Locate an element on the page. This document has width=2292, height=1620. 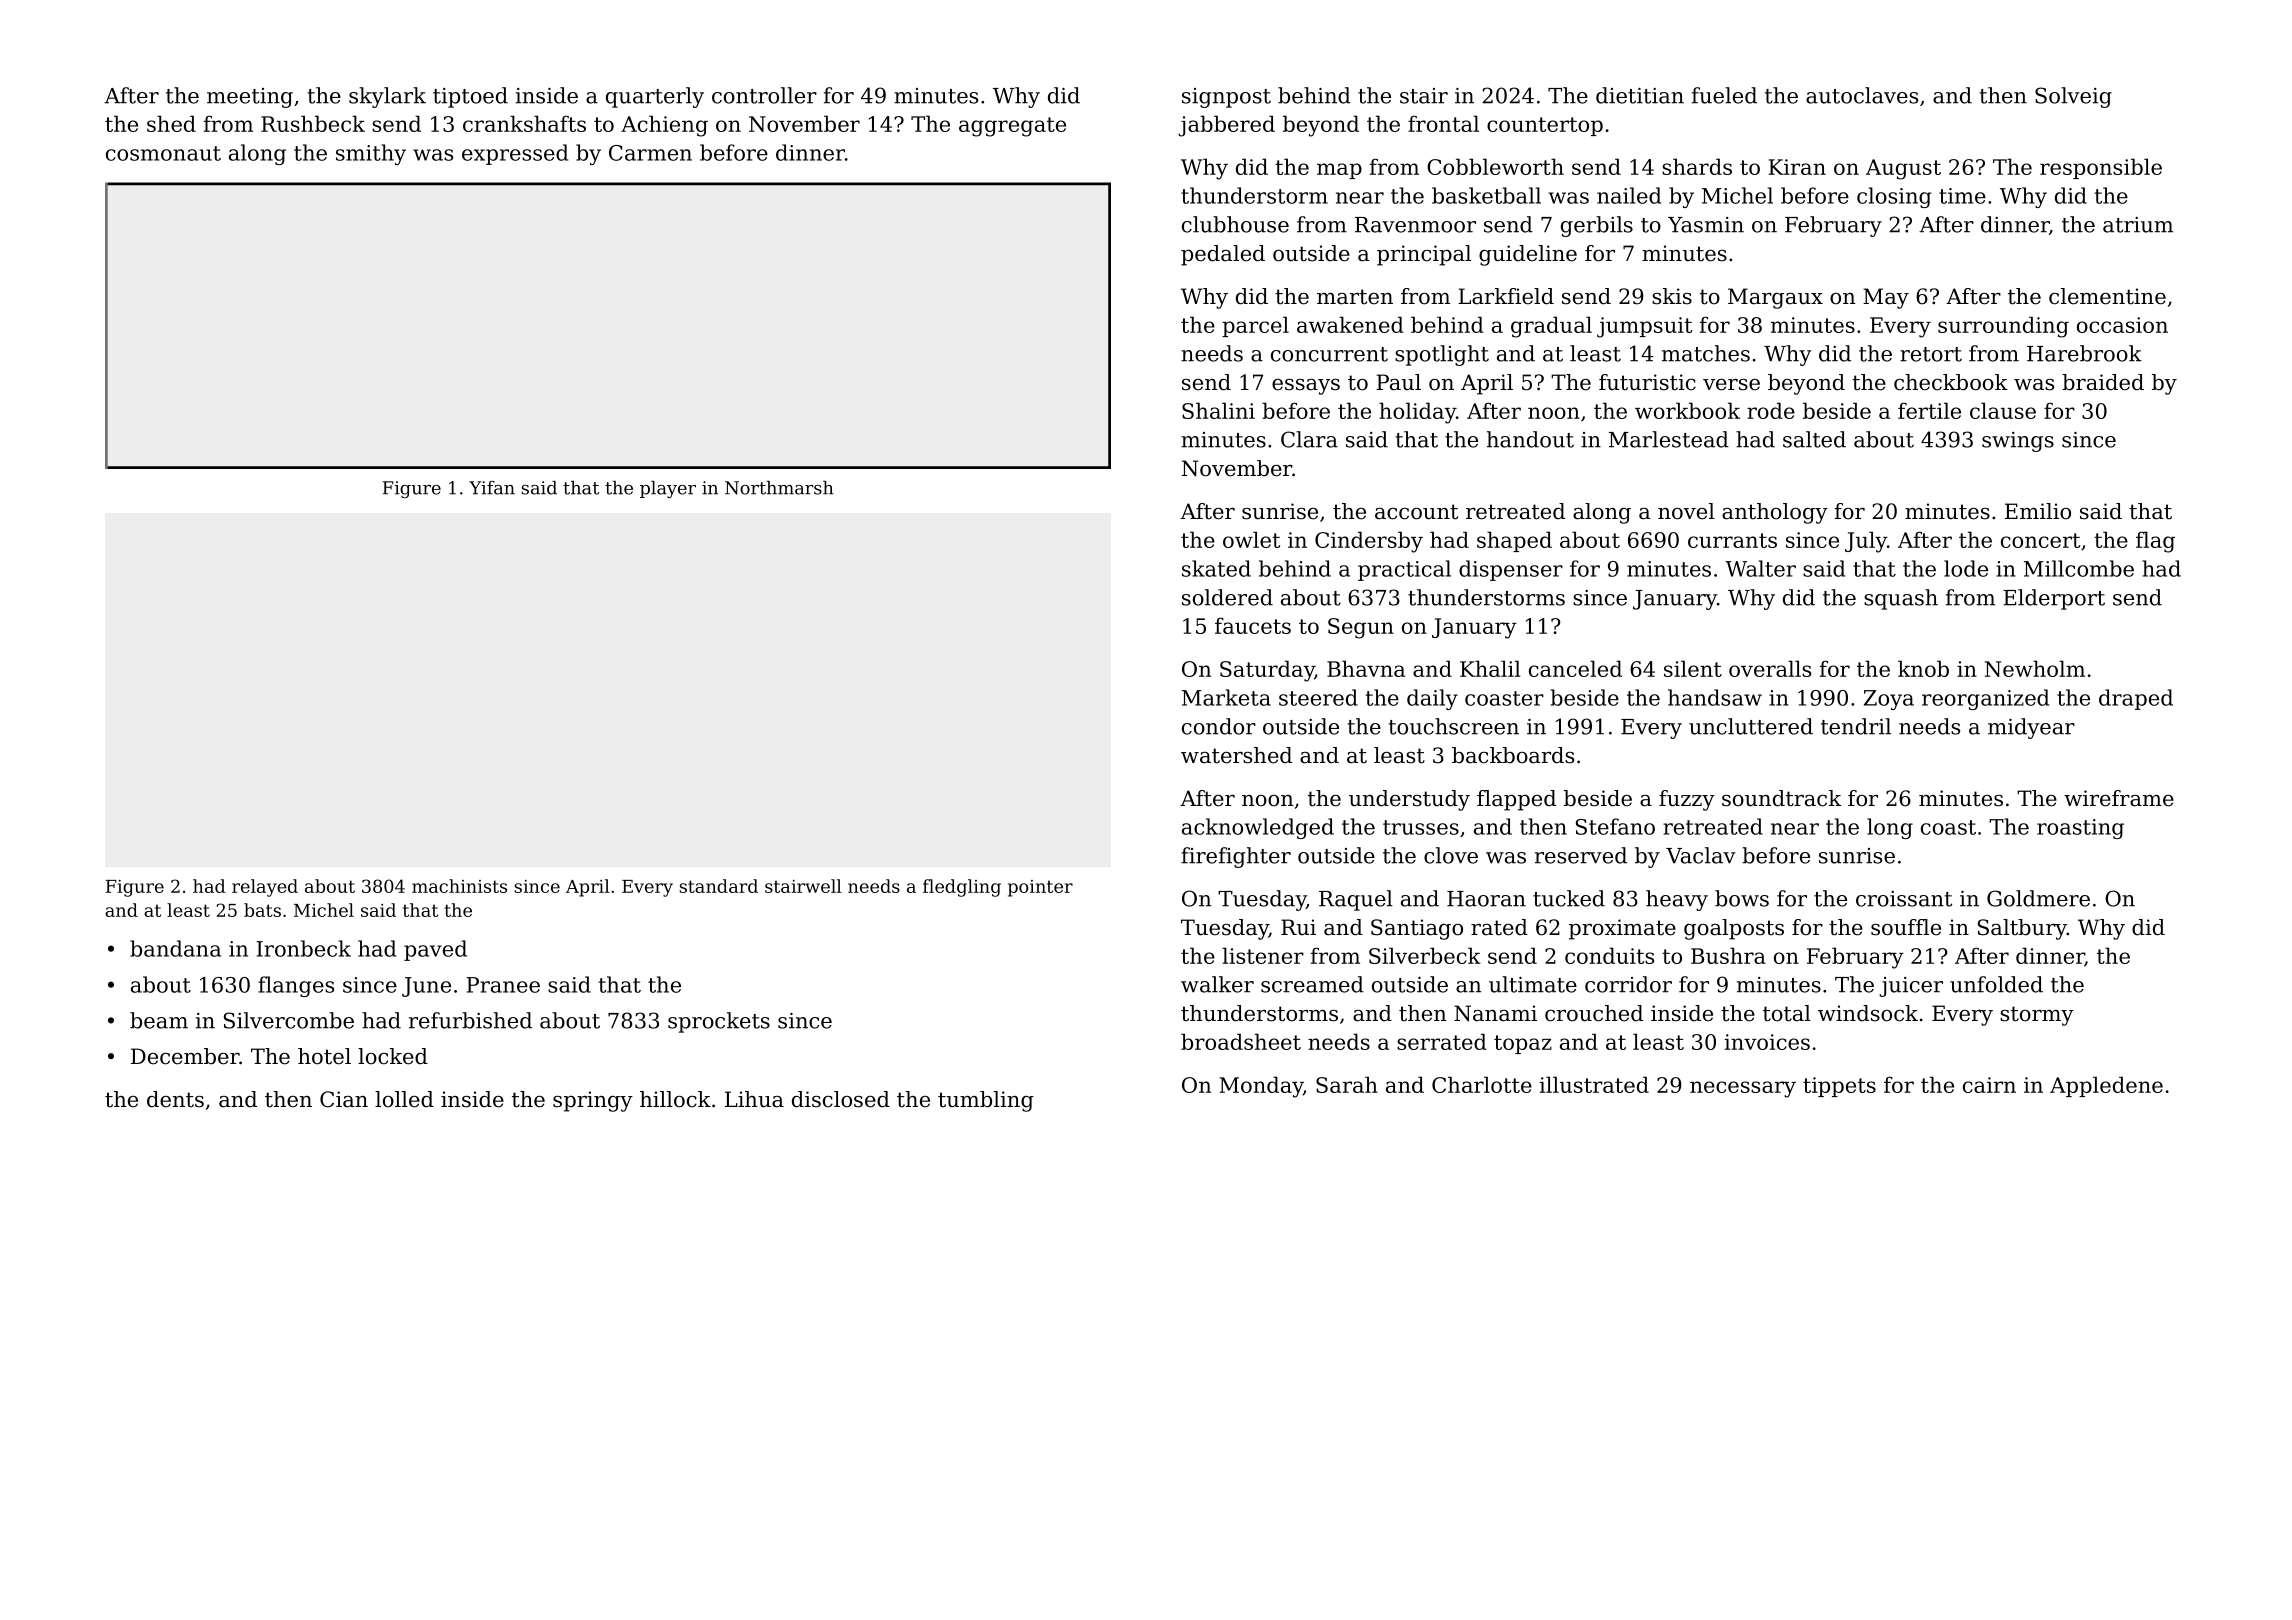
parcel is located at coordinates (1255, 326).
